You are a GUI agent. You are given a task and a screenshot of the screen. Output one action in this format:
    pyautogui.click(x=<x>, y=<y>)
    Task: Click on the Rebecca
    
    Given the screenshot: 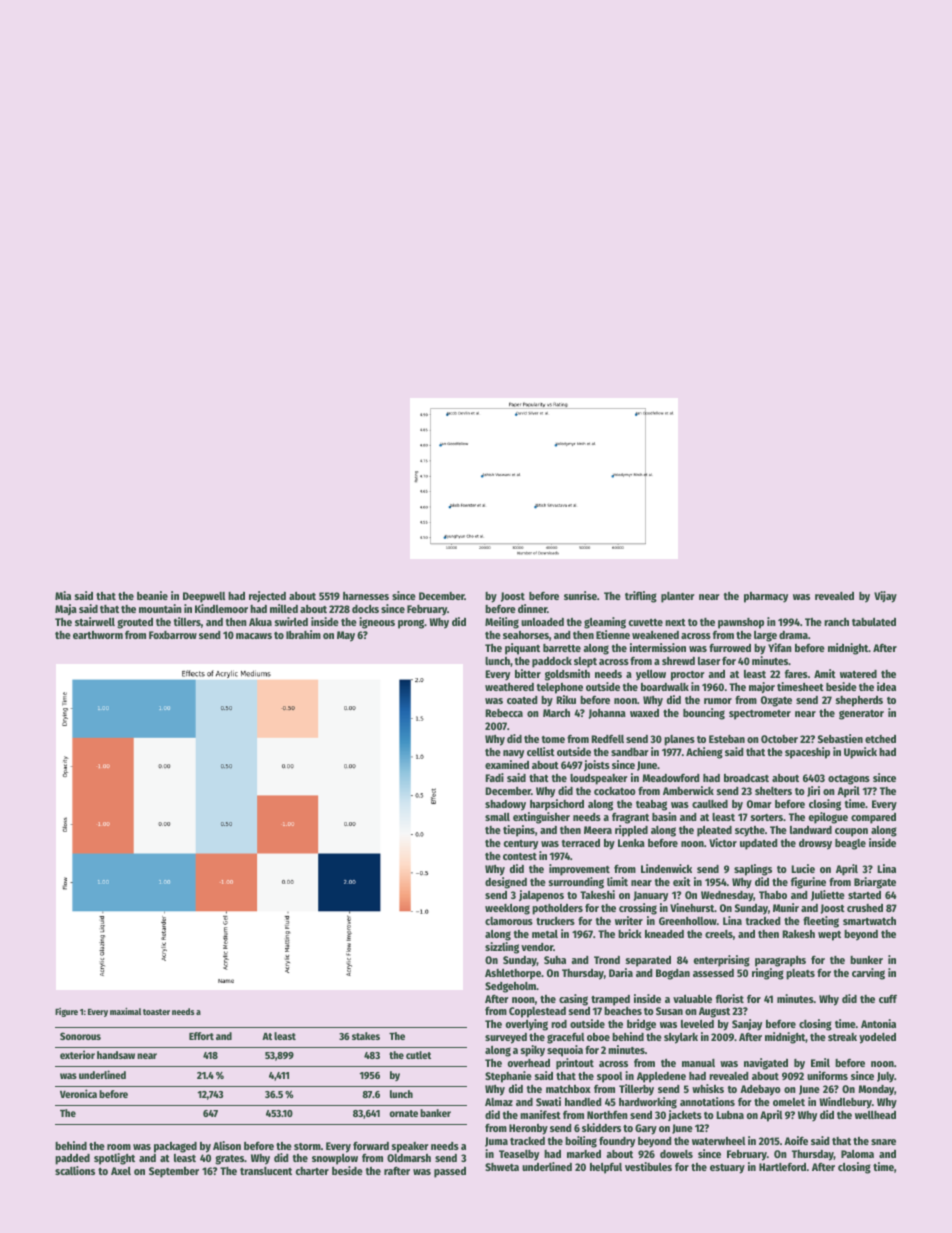 What is the action you would take?
    pyautogui.click(x=504, y=713)
